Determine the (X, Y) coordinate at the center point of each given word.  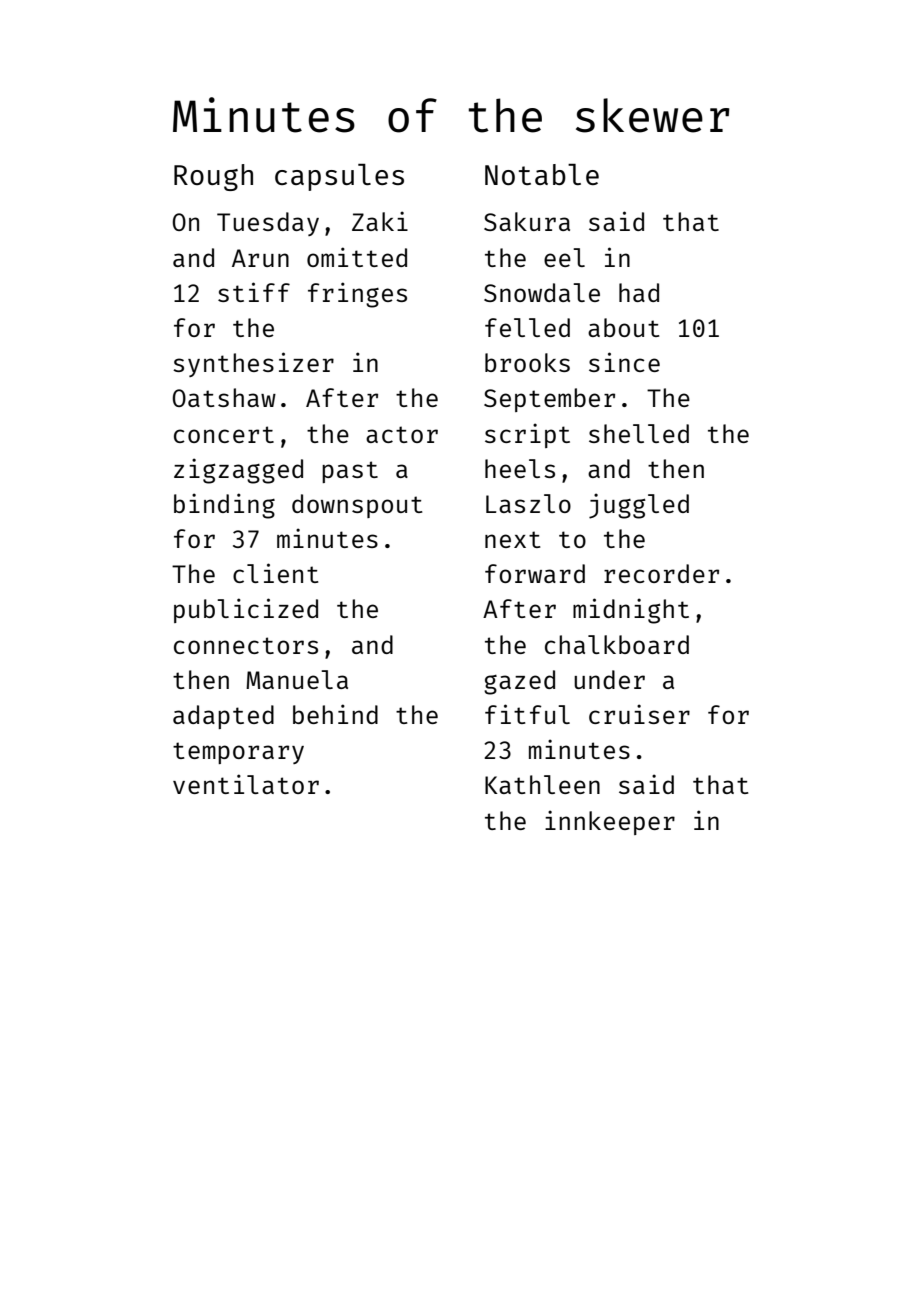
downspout (357, 506)
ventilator (246, 784)
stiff (254, 292)
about (623, 327)
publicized (246, 610)
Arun (260, 258)
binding (224, 506)
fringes (357, 295)
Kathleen (542, 784)
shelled (639, 433)
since (624, 362)
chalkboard (617, 644)
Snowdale (542, 292)
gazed (519, 682)
